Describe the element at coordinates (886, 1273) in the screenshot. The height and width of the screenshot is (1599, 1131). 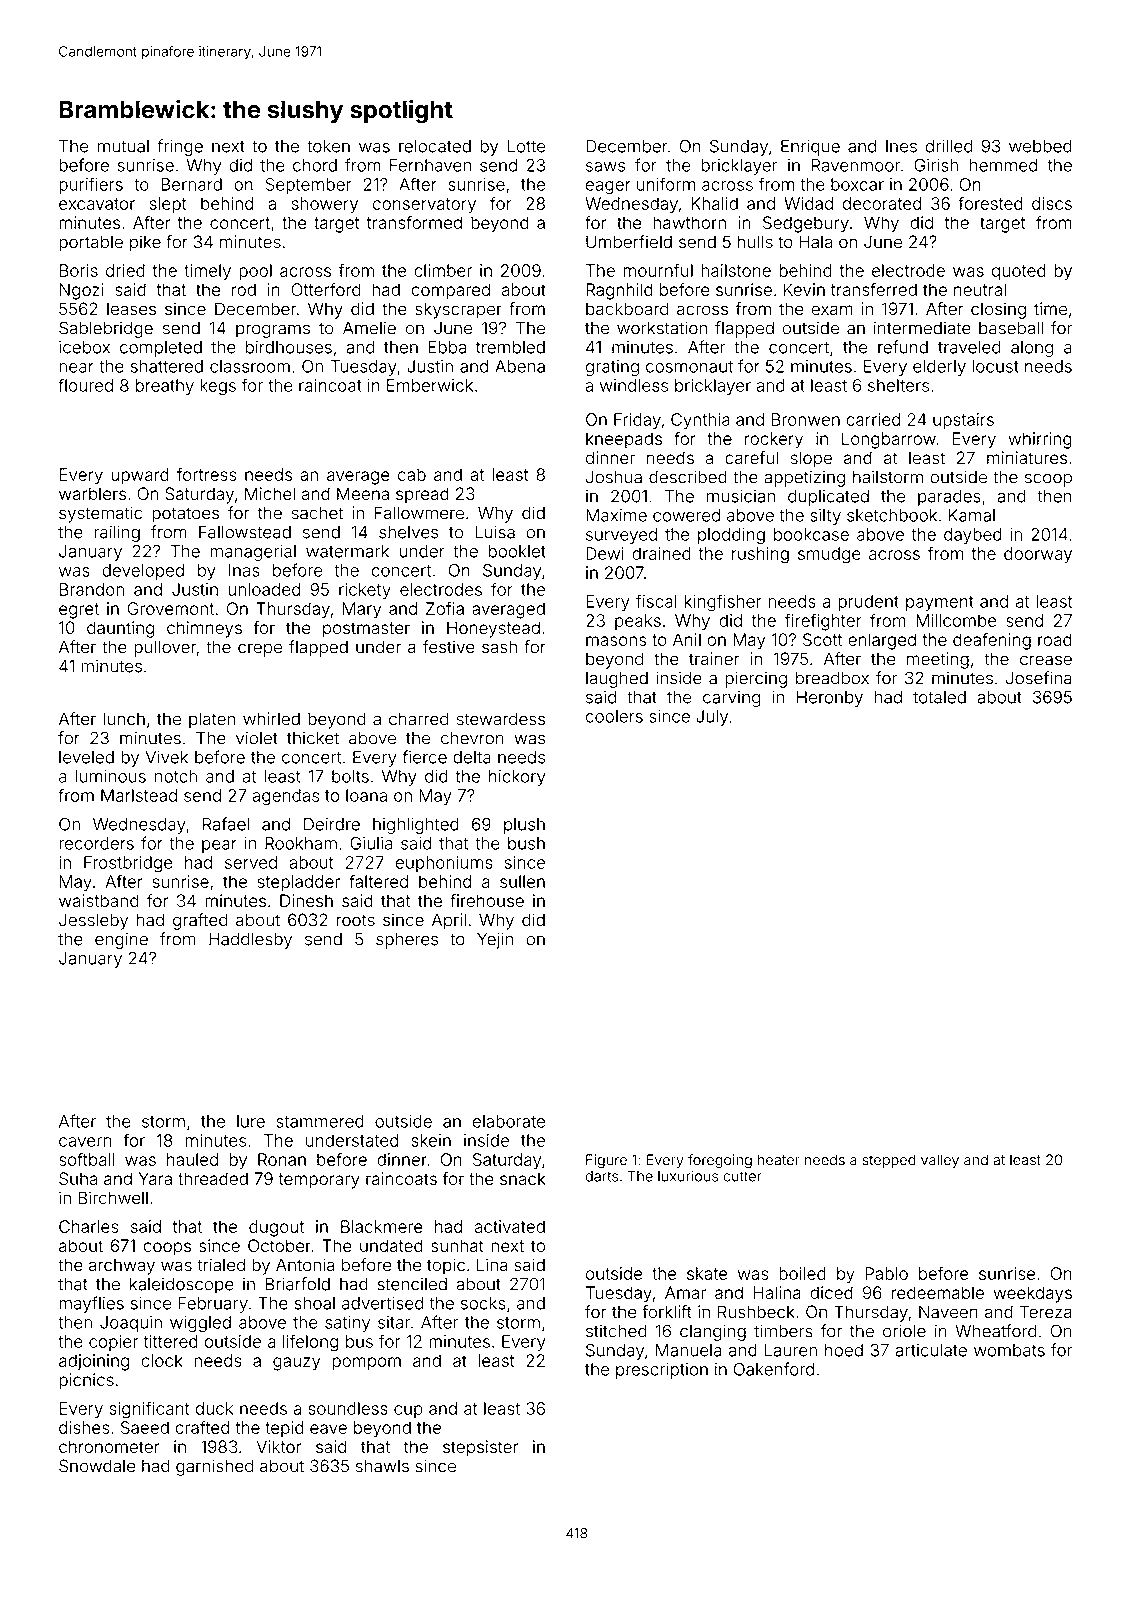
I see `Pablo` at that location.
